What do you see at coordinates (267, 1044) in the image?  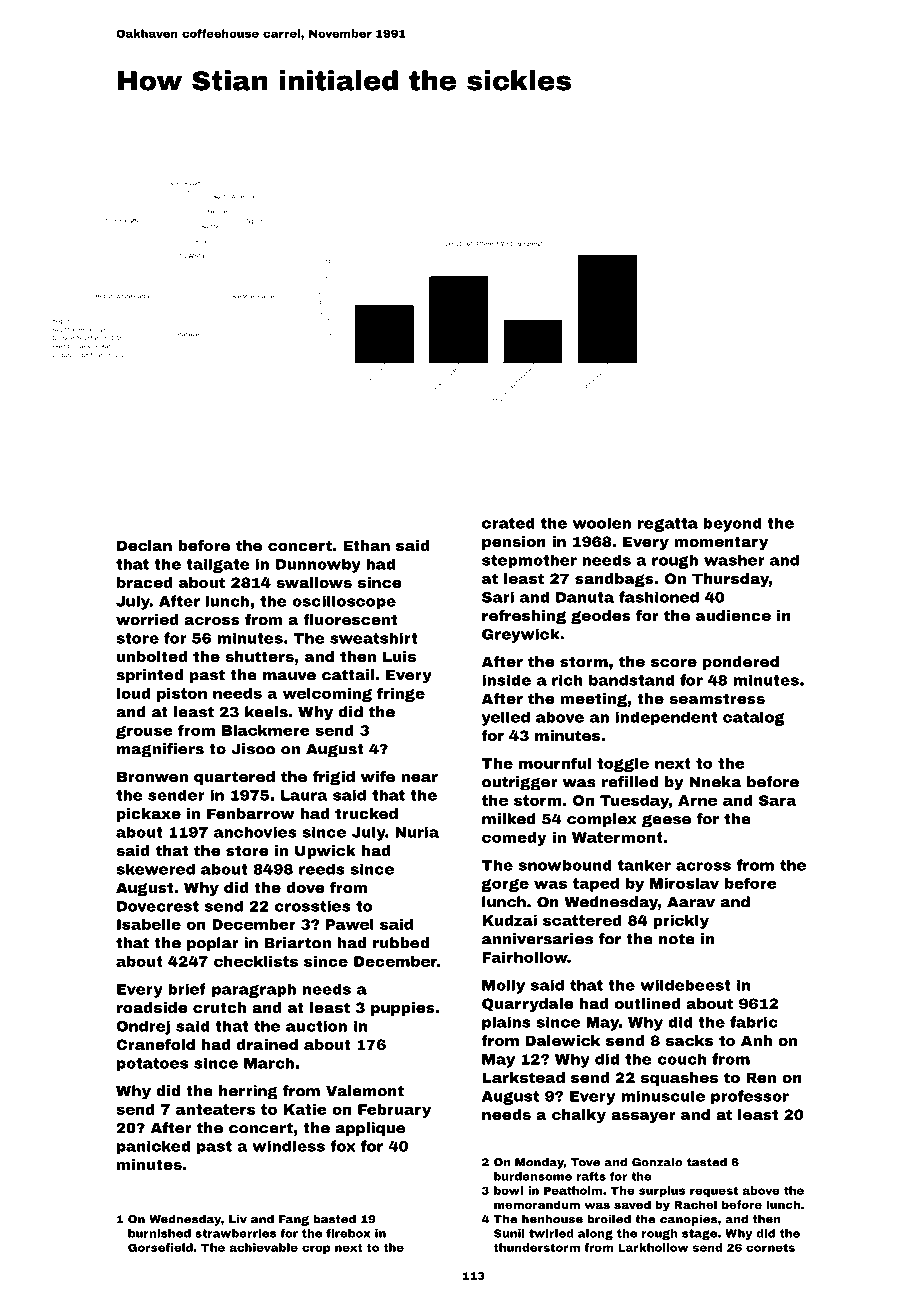 I see `drained` at bounding box center [267, 1044].
